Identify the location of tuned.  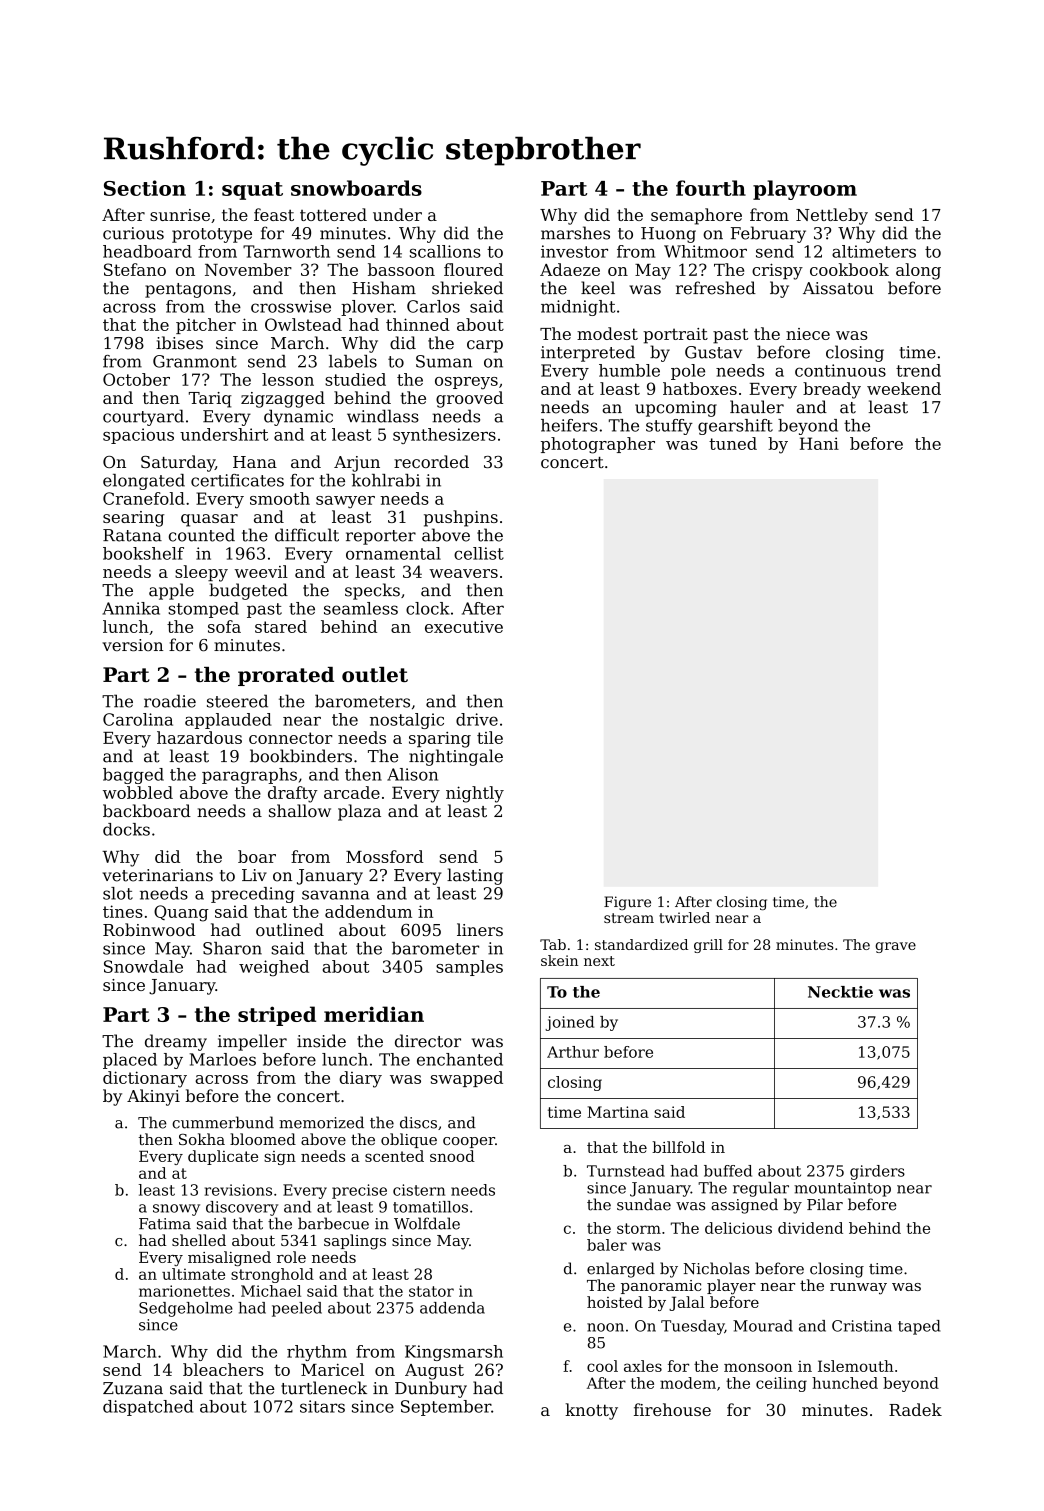
(733, 443).
